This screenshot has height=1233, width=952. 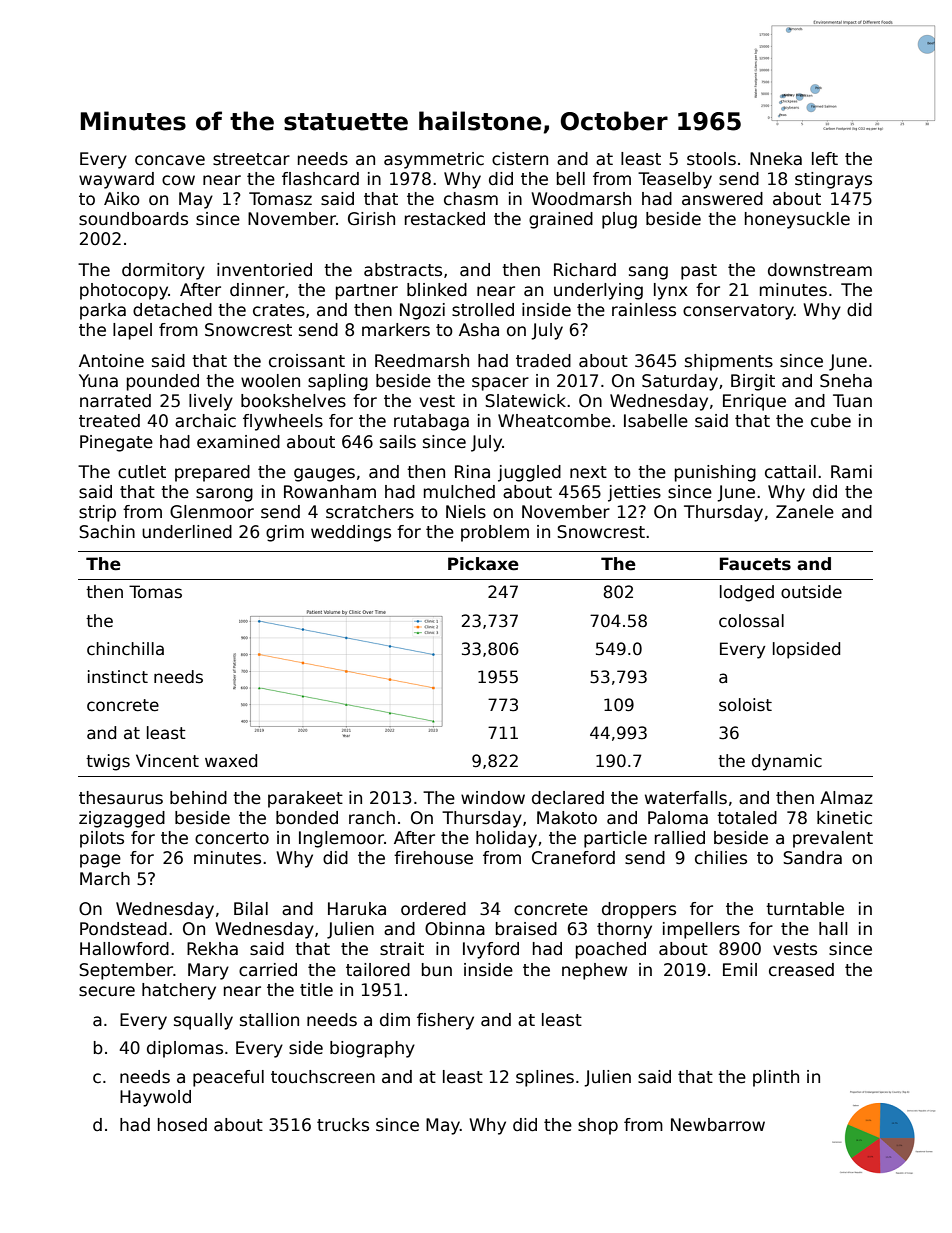 I want to click on trucks, so click(x=343, y=1125).
